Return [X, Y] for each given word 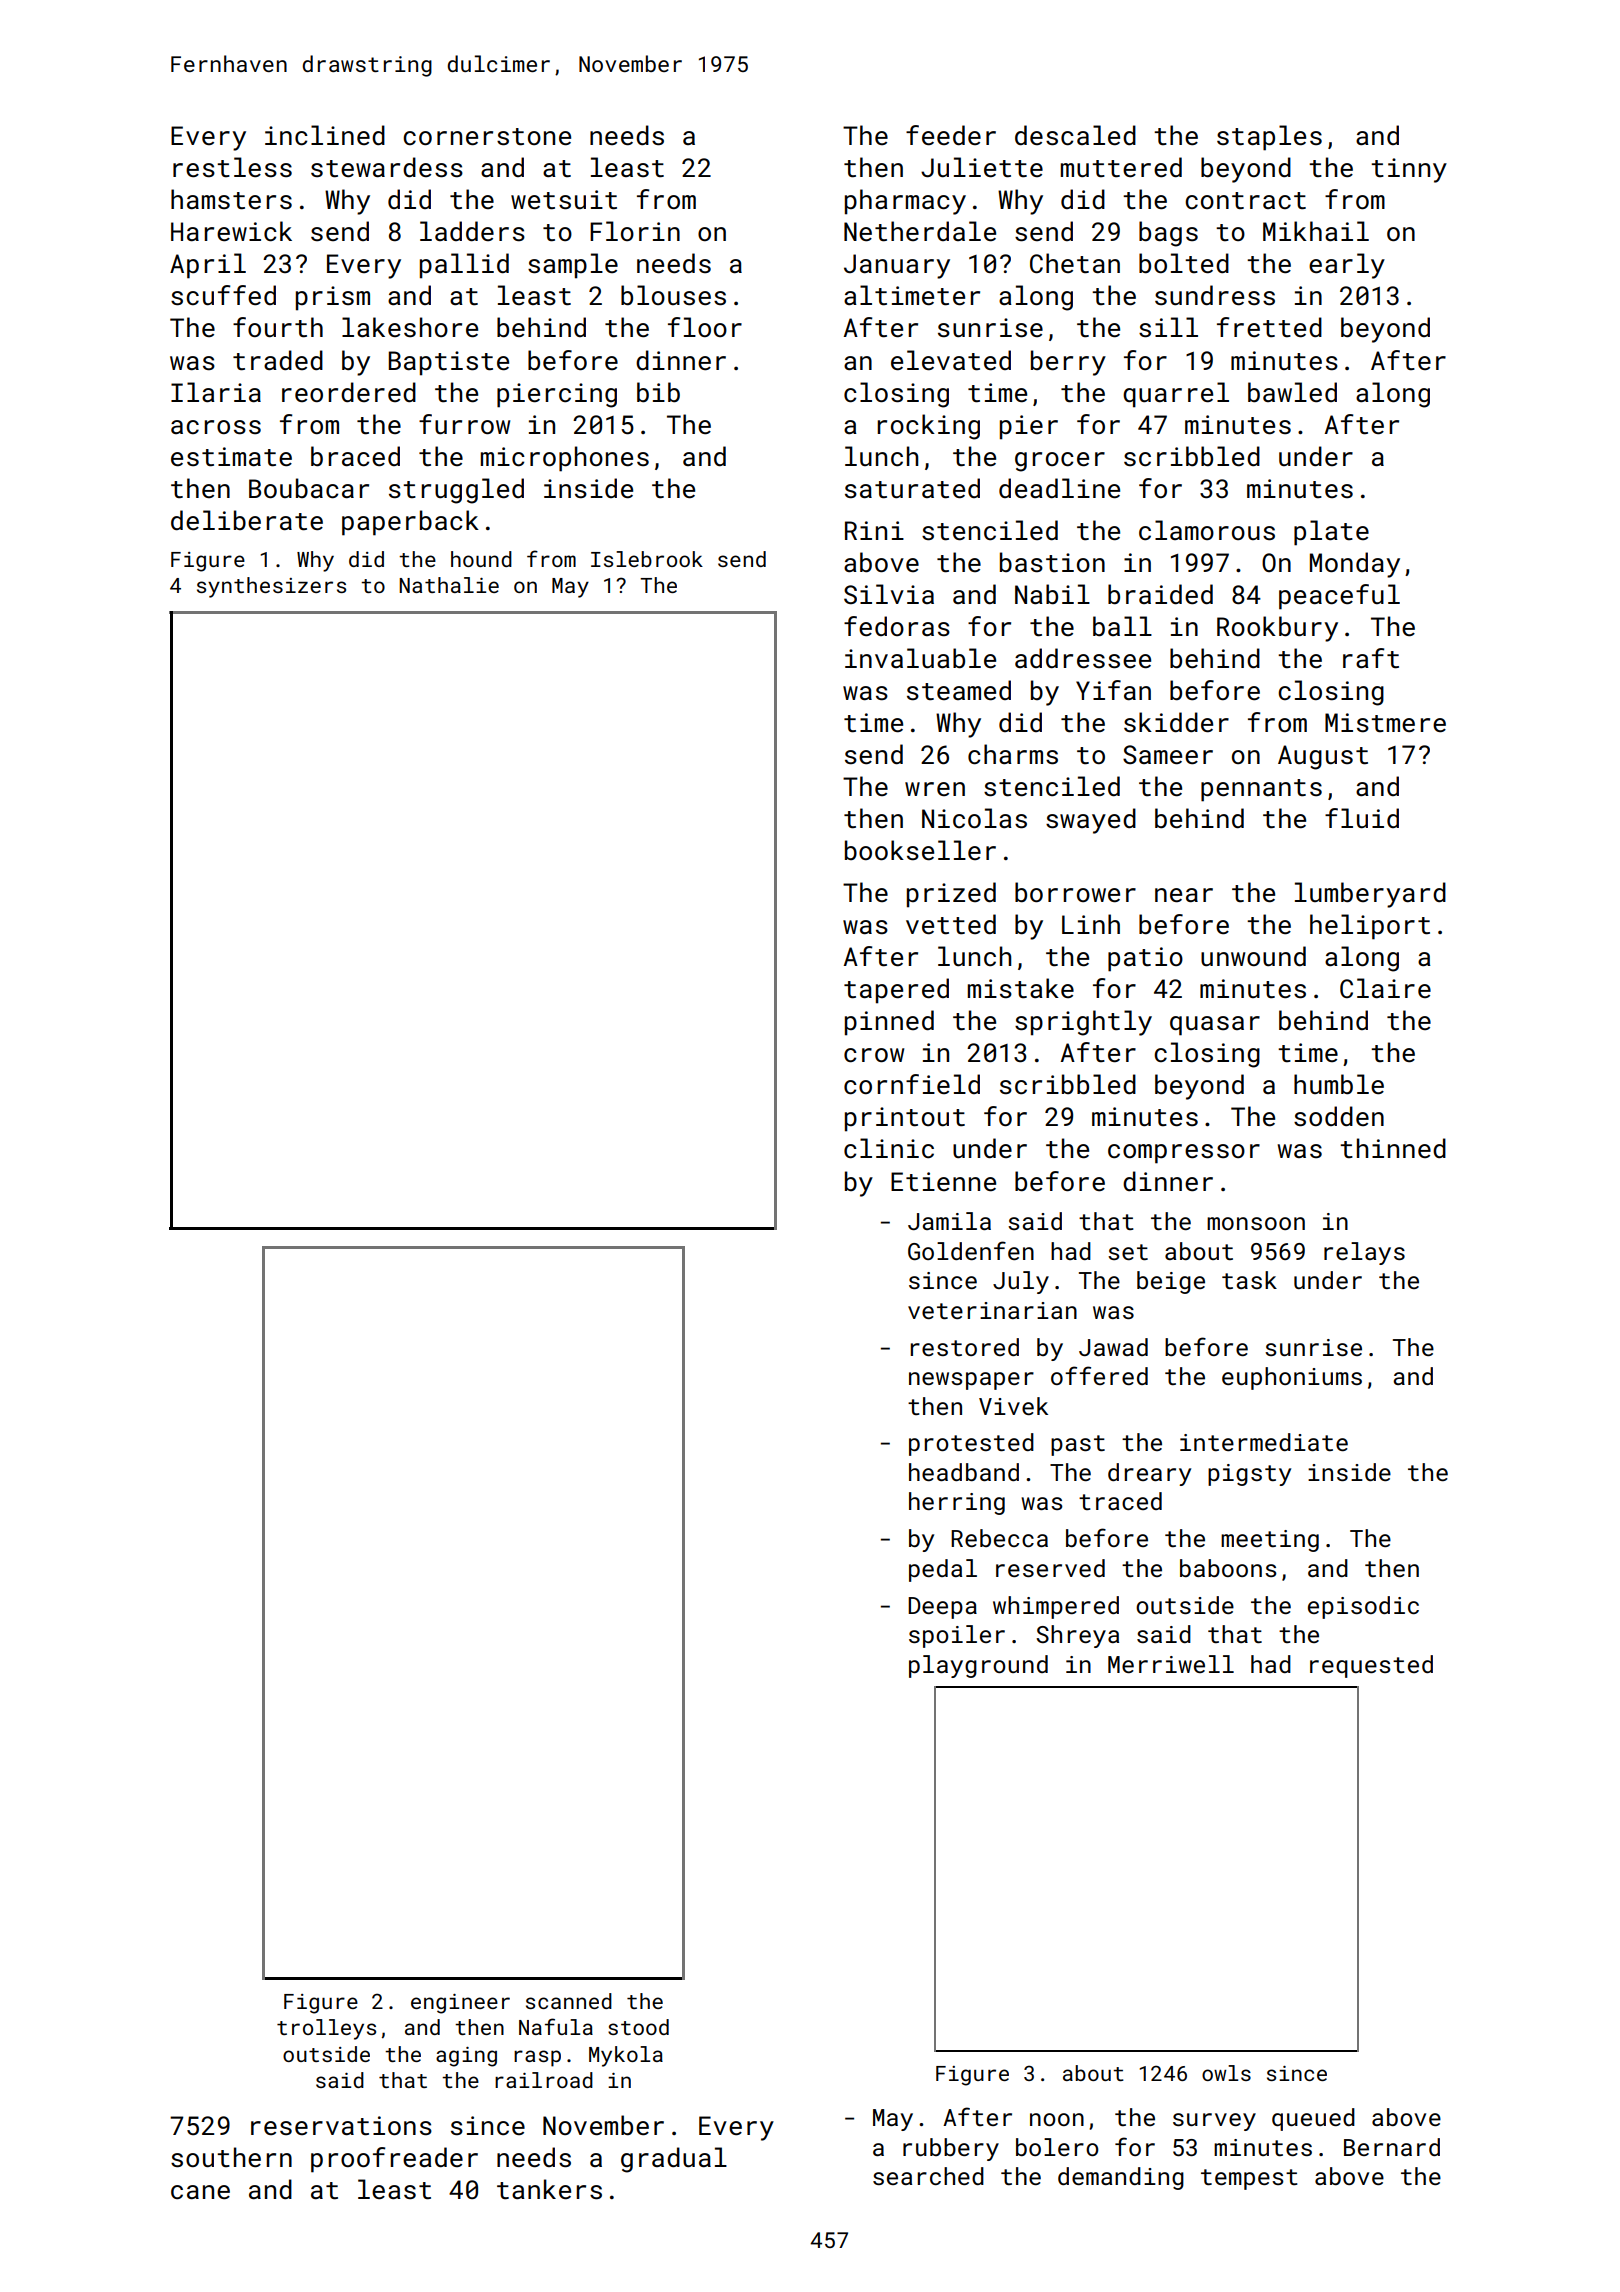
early [1347, 266]
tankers [549, 2189]
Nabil [1052, 594]
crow [874, 1055]
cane [200, 2192]
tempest [1249, 2179]
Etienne [943, 1182]
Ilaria [216, 392]
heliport [1370, 927]
